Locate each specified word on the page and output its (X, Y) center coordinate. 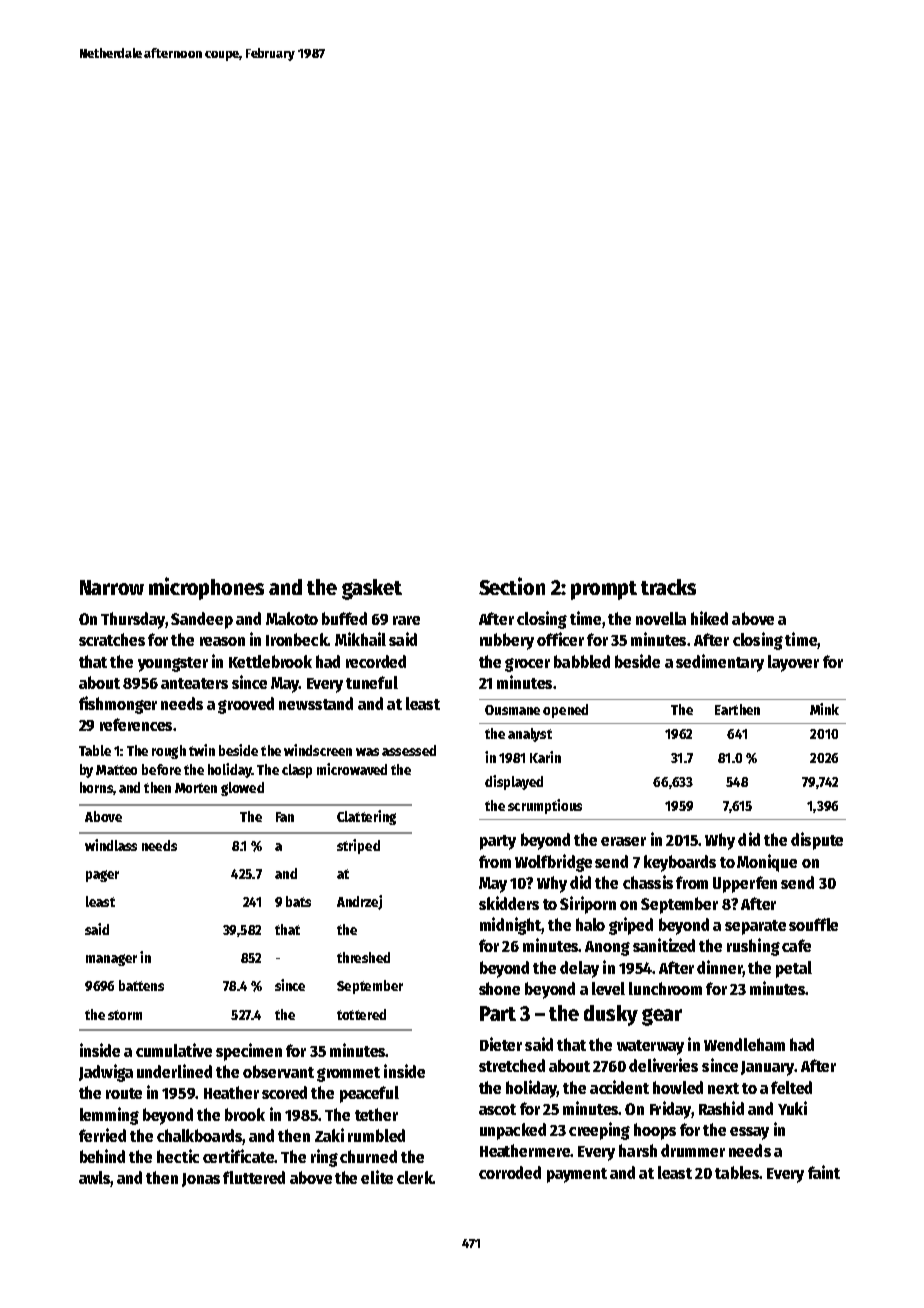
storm (125, 1015)
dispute (817, 841)
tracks (668, 587)
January (767, 1068)
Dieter (501, 1044)
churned (368, 1156)
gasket (372, 589)
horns (96, 787)
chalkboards (200, 1137)
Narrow (112, 587)
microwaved (352, 769)
